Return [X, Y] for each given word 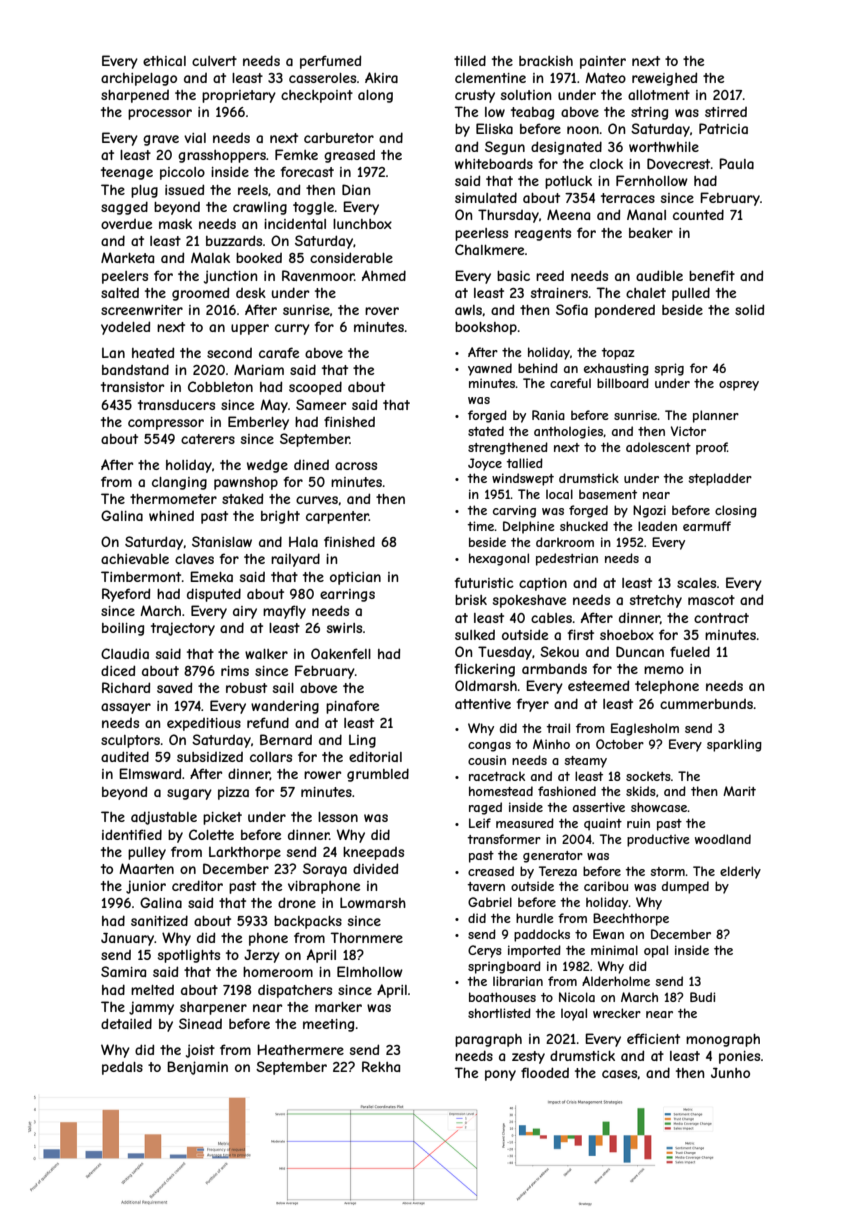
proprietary [239, 96]
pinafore [352, 707]
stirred [726, 112]
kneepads [373, 853]
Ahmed [384, 275]
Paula [736, 163]
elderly [740, 872]
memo [664, 670]
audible [659, 275]
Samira [123, 971]
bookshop [486, 328]
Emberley [258, 423]
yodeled [125, 328]
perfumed [330, 62]
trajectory [183, 629]
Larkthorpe [245, 853]
